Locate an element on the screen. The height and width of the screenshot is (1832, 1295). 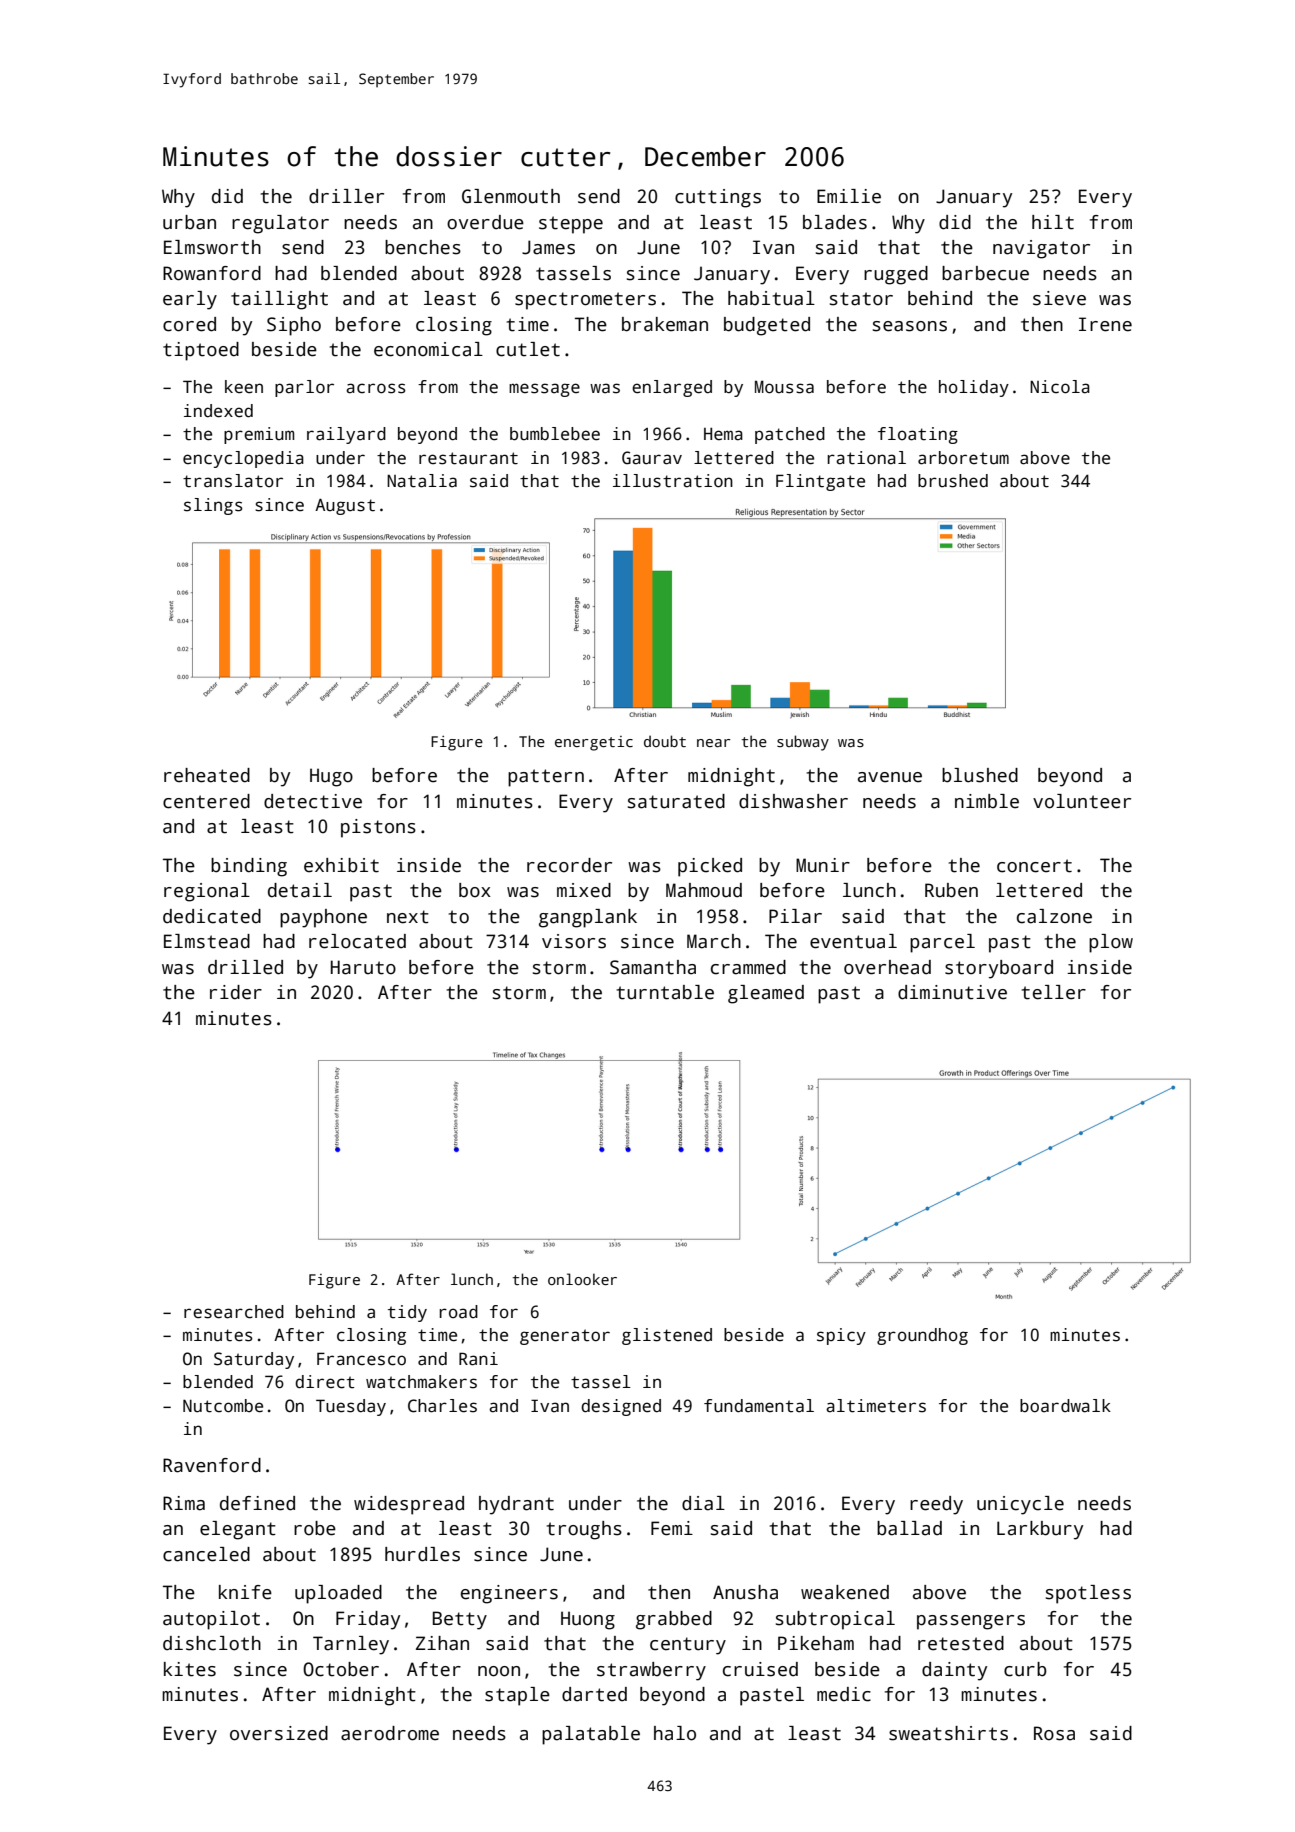
steppe is located at coordinates (571, 225).
